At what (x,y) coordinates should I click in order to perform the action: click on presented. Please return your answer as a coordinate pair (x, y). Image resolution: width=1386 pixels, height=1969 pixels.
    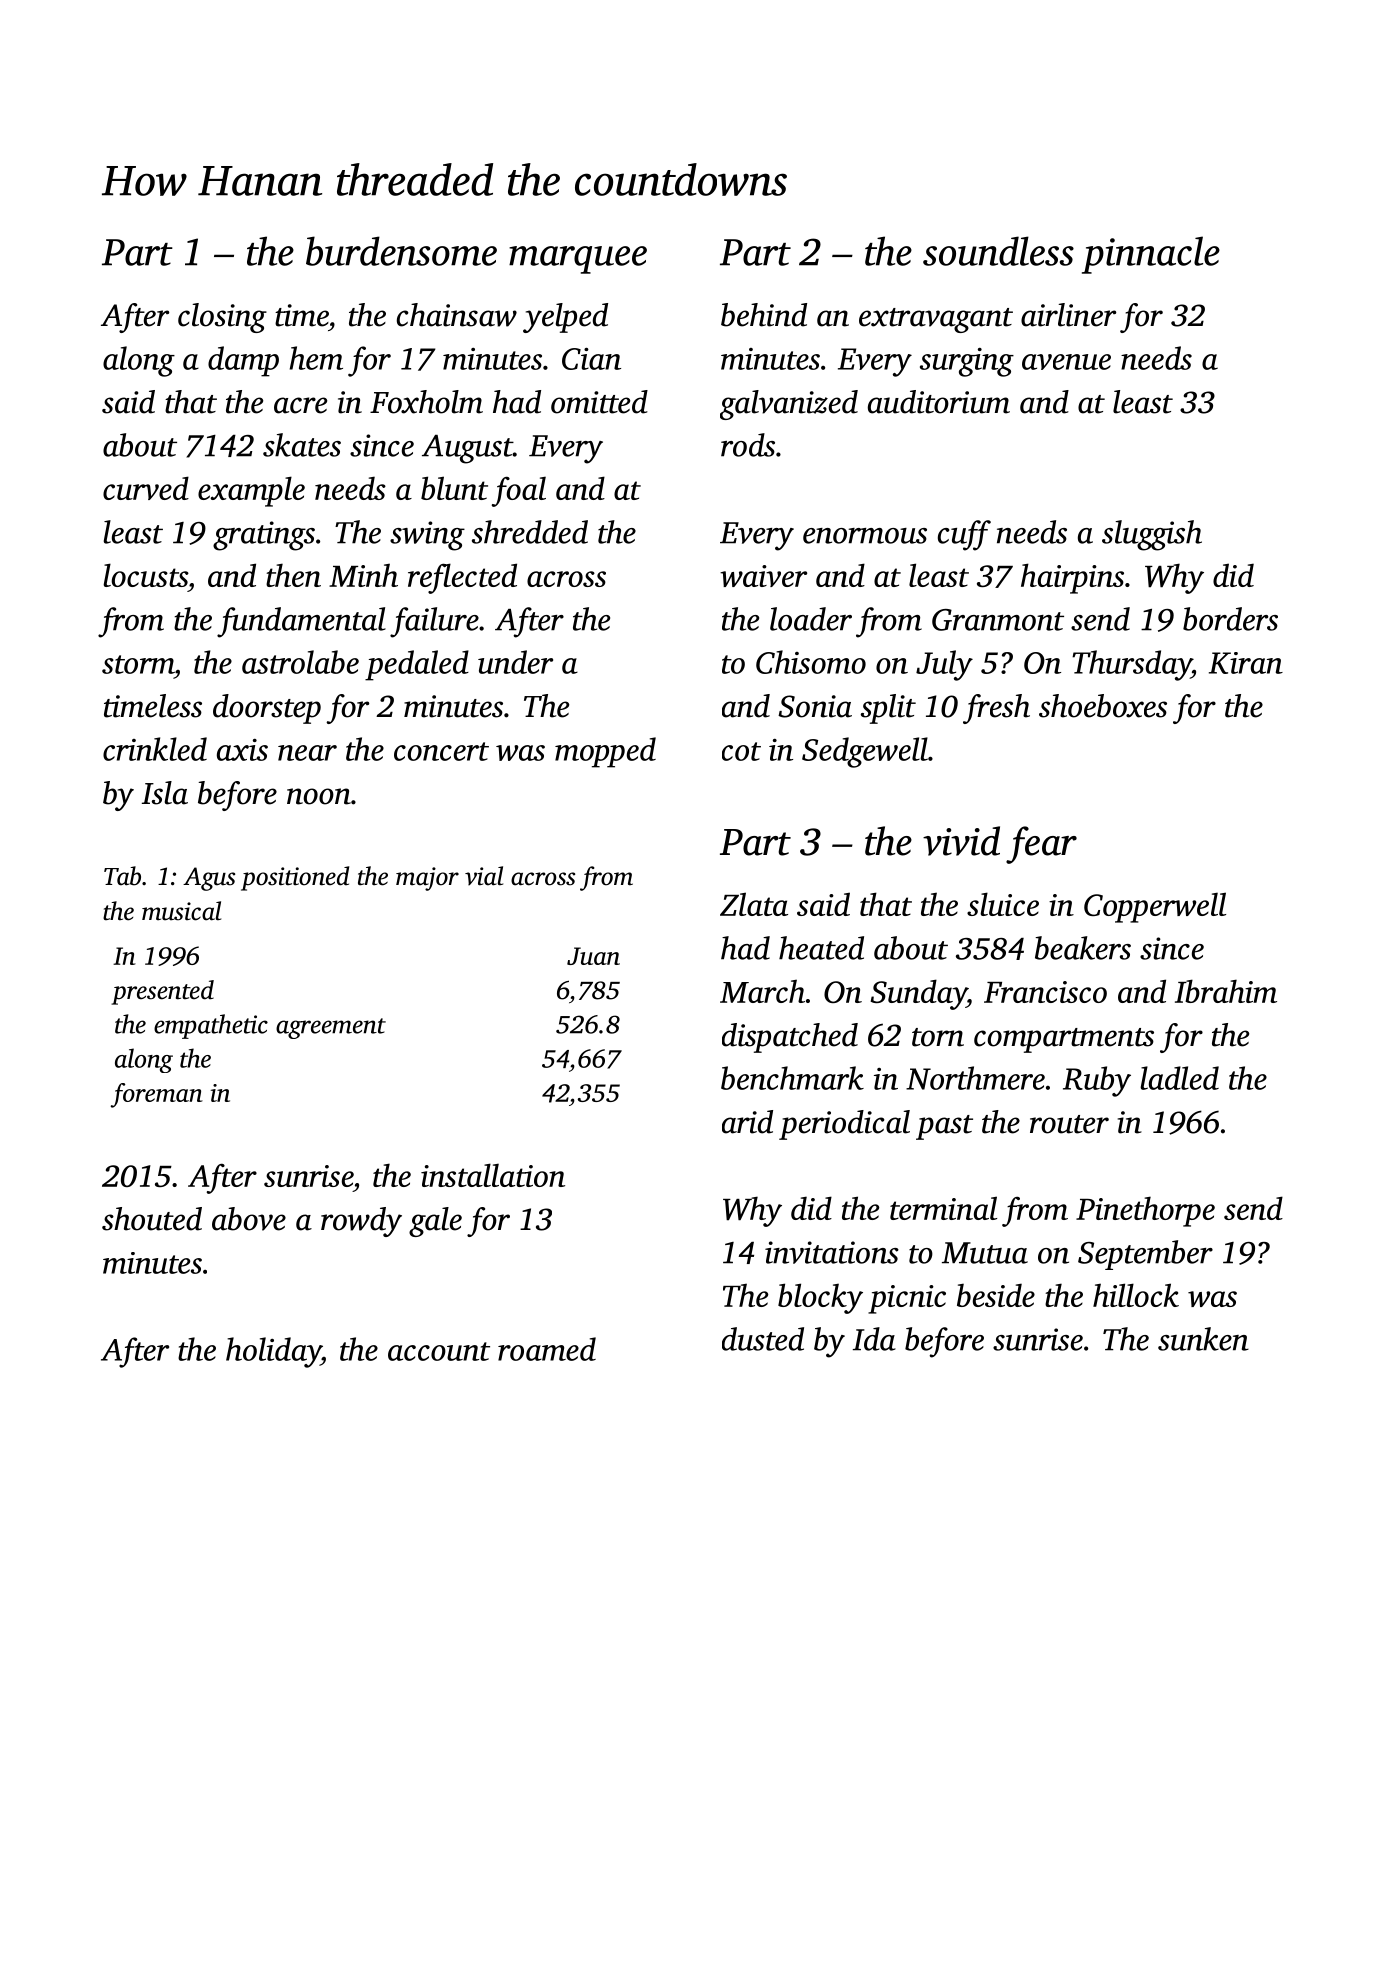
    Looking at the image, I should click on (162, 992).
